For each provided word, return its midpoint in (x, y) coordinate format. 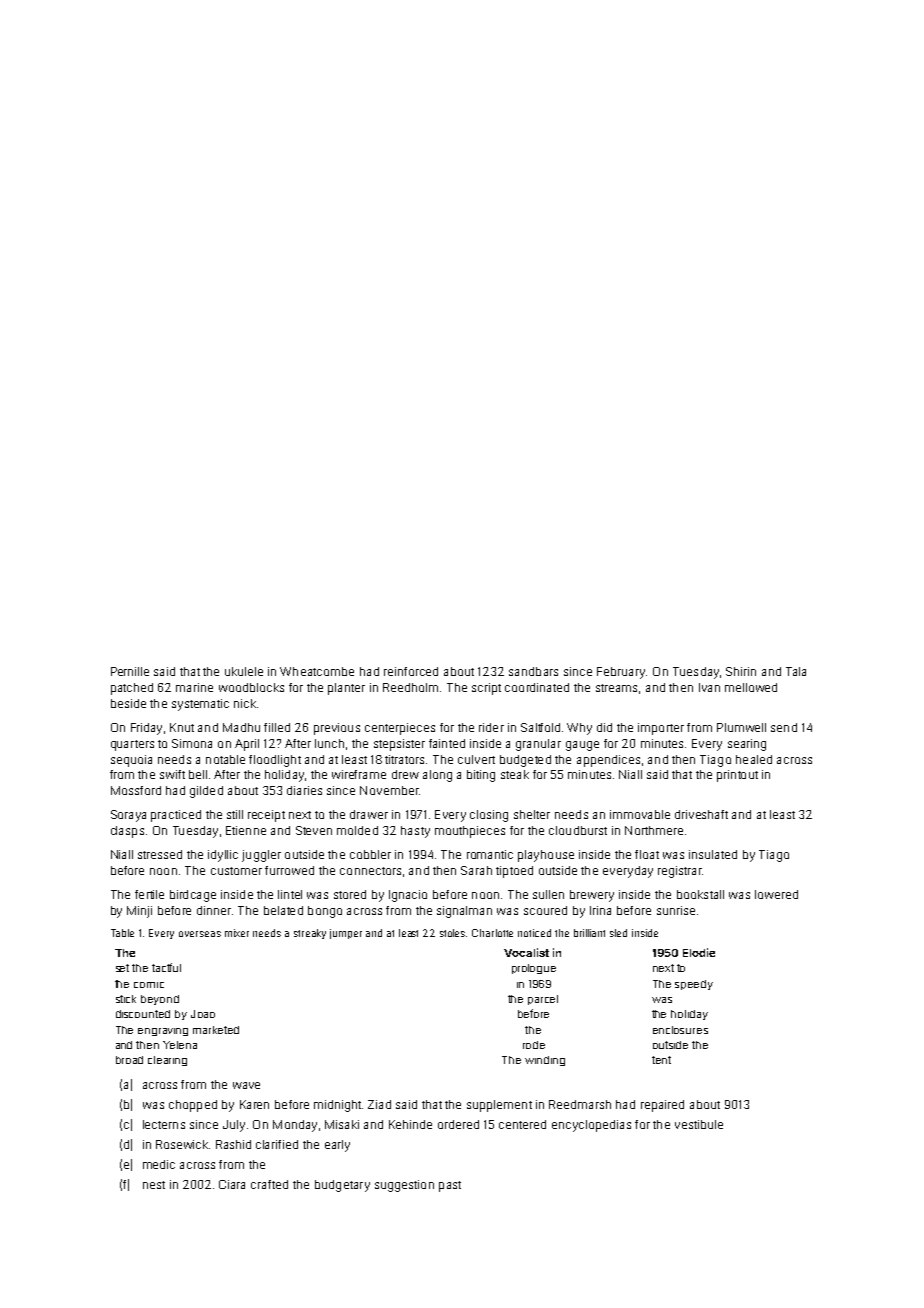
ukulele (244, 671)
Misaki (342, 1124)
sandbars (533, 671)
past (450, 1186)
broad (129, 1060)
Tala (796, 671)
